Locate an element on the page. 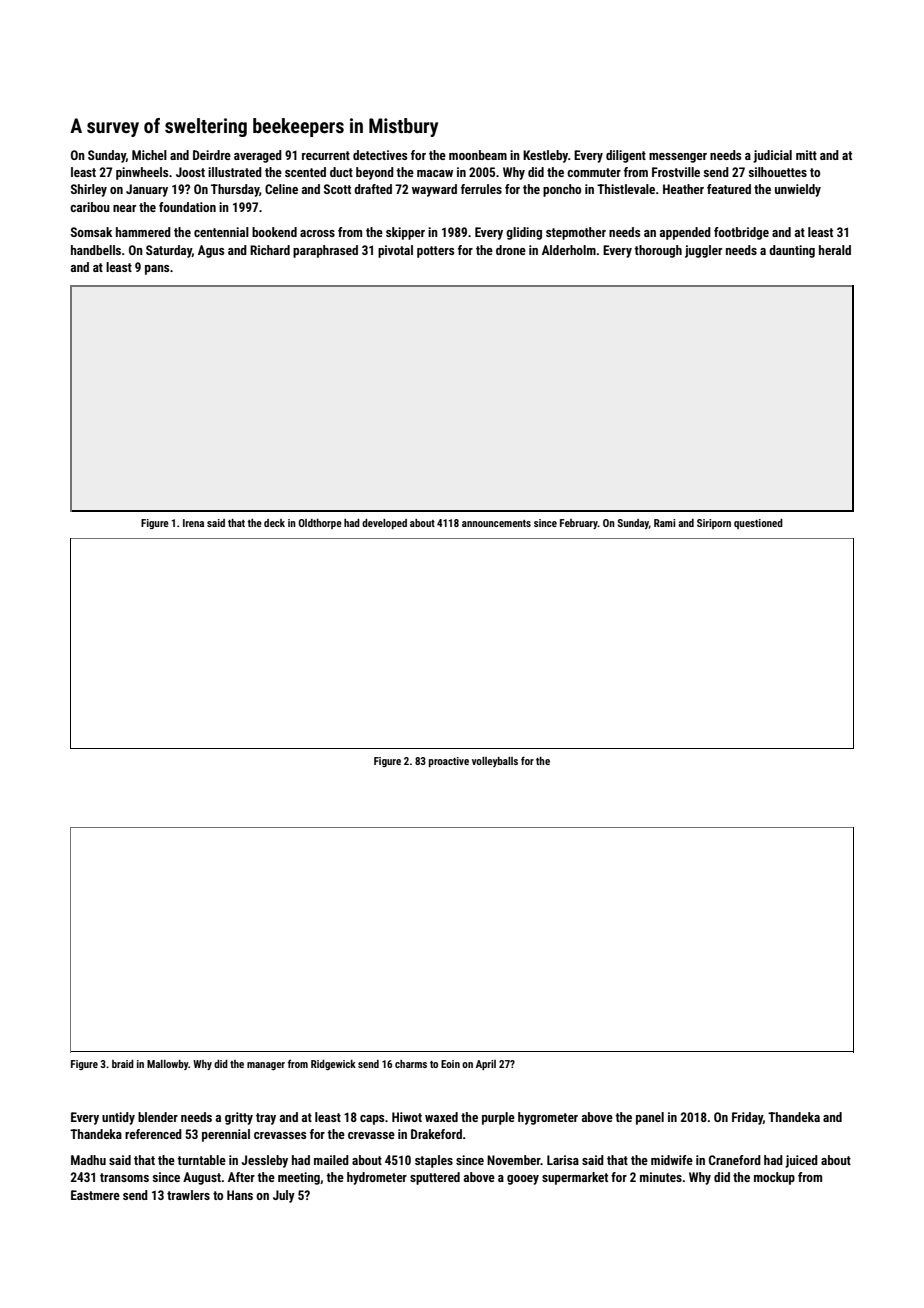  braid is located at coordinates (123, 1064).
